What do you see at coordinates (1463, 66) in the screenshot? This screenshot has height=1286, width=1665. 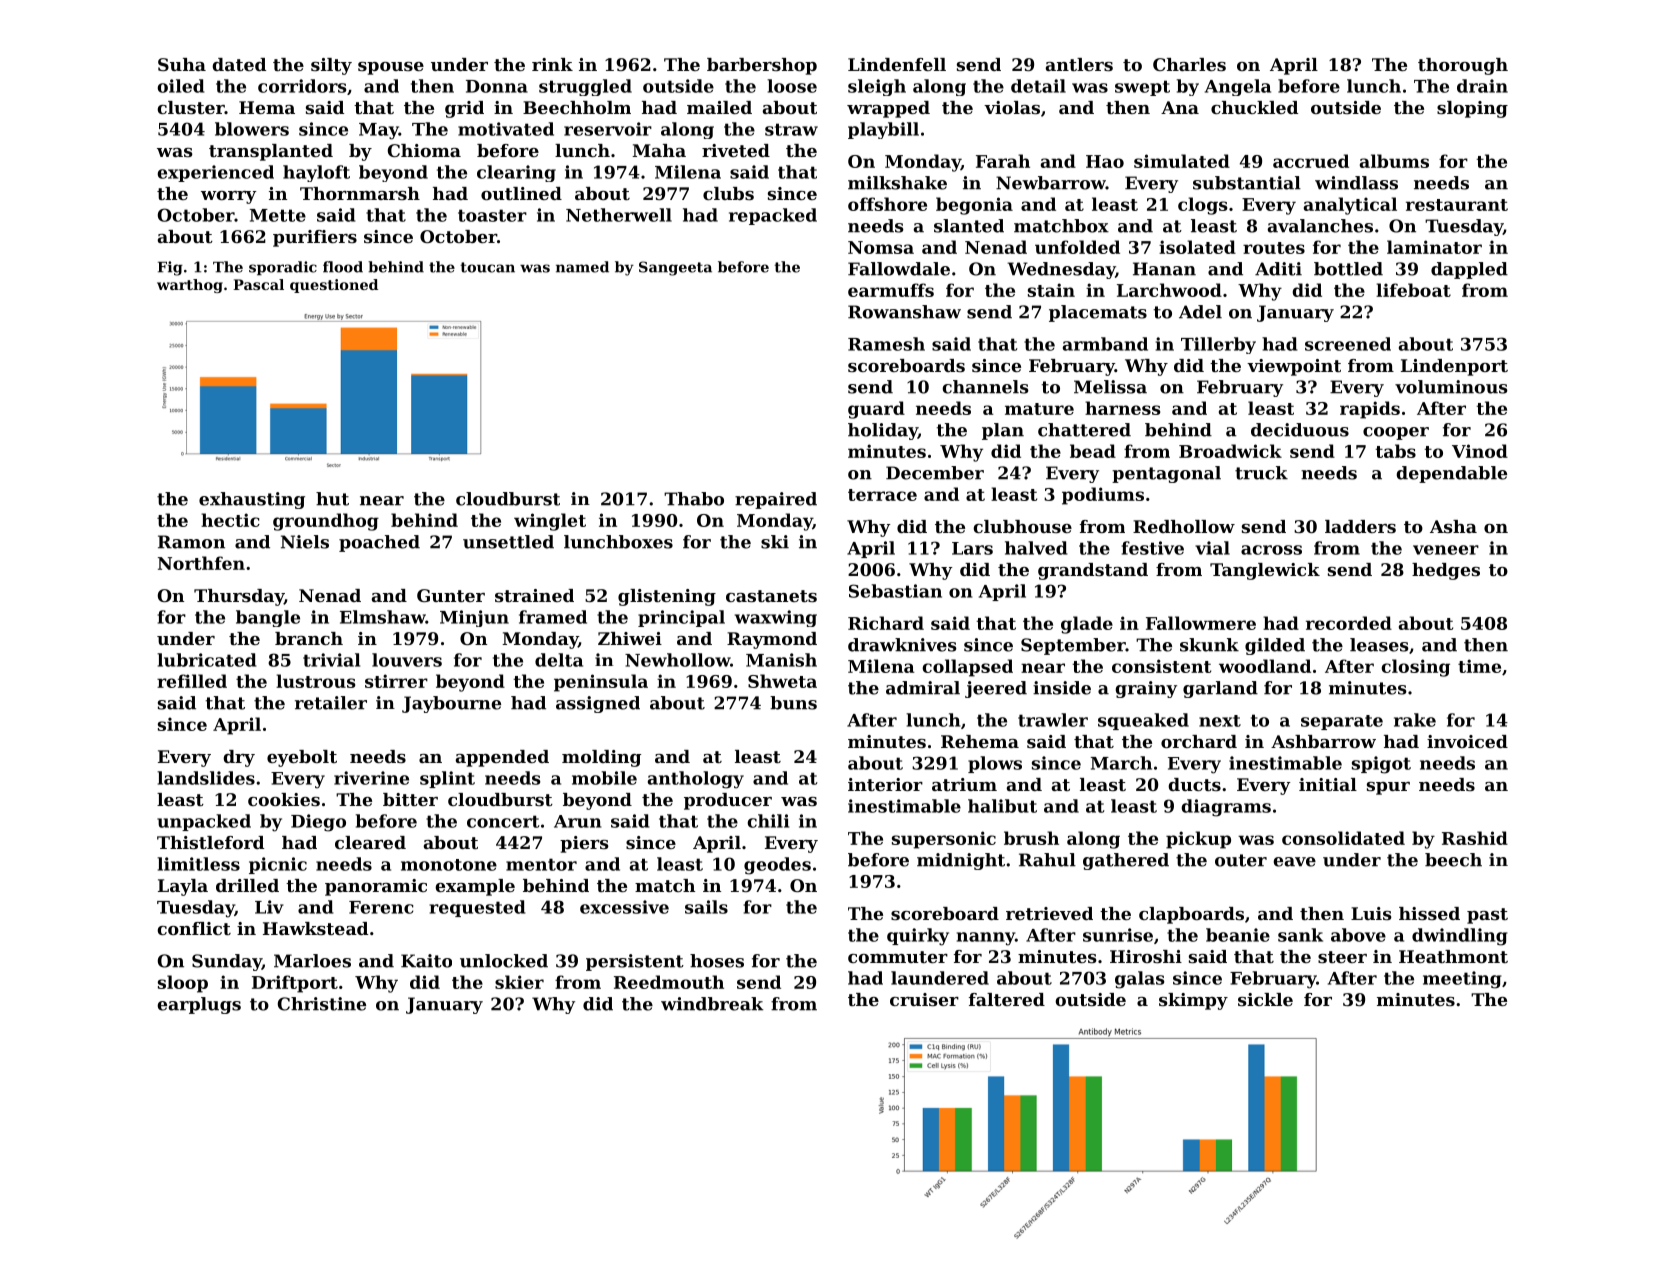 I see `thorough` at bounding box center [1463, 66].
